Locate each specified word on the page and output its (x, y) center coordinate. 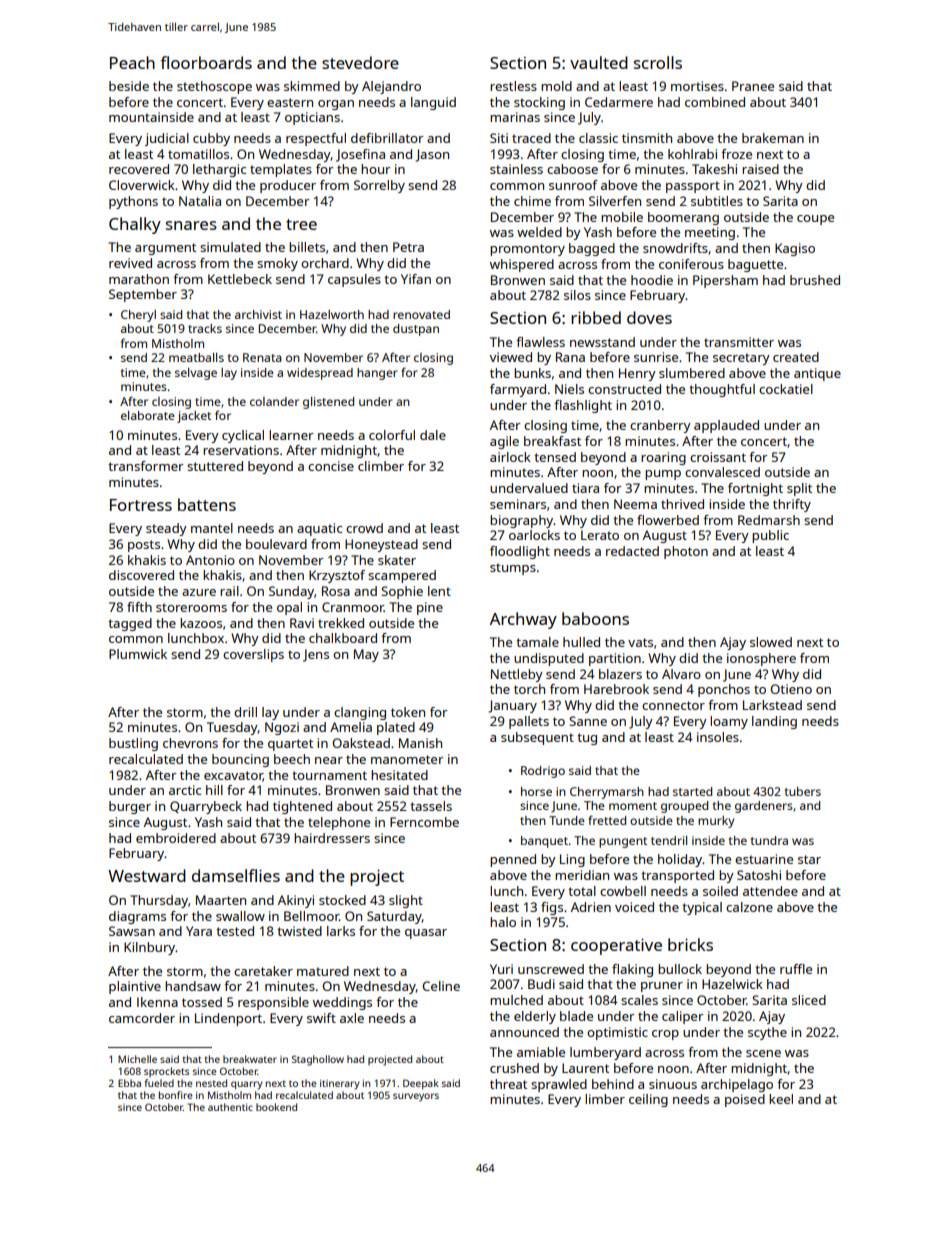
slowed (771, 642)
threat (508, 1084)
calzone (749, 907)
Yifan (416, 279)
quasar (426, 934)
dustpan (416, 330)
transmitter (739, 342)
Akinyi (296, 901)
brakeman (773, 138)
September (143, 295)
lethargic (219, 170)
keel (781, 1099)
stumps (513, 569)
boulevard (276, 544)
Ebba (129, 1083)
